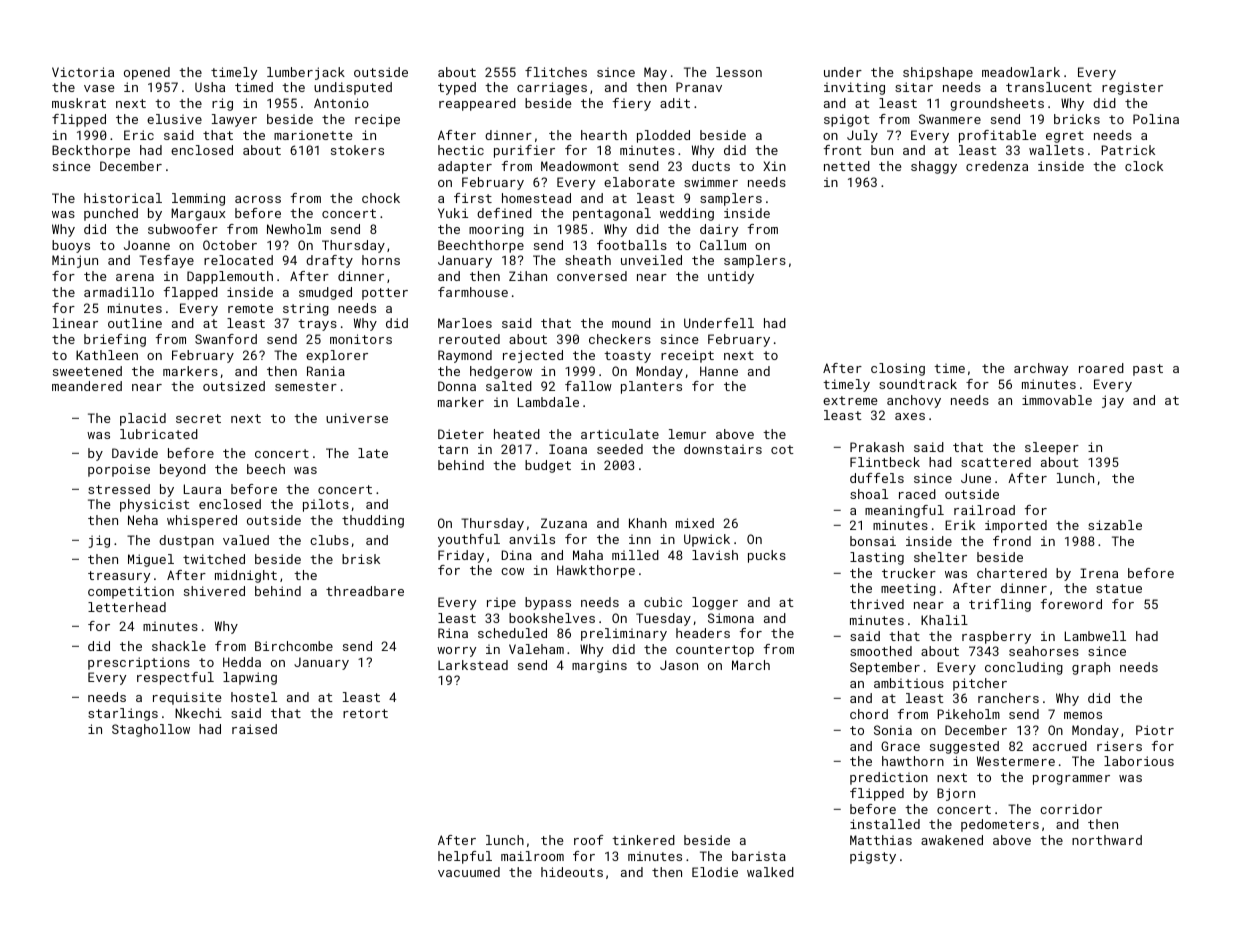  I want to click on Staghollow, so click(151, 730).
